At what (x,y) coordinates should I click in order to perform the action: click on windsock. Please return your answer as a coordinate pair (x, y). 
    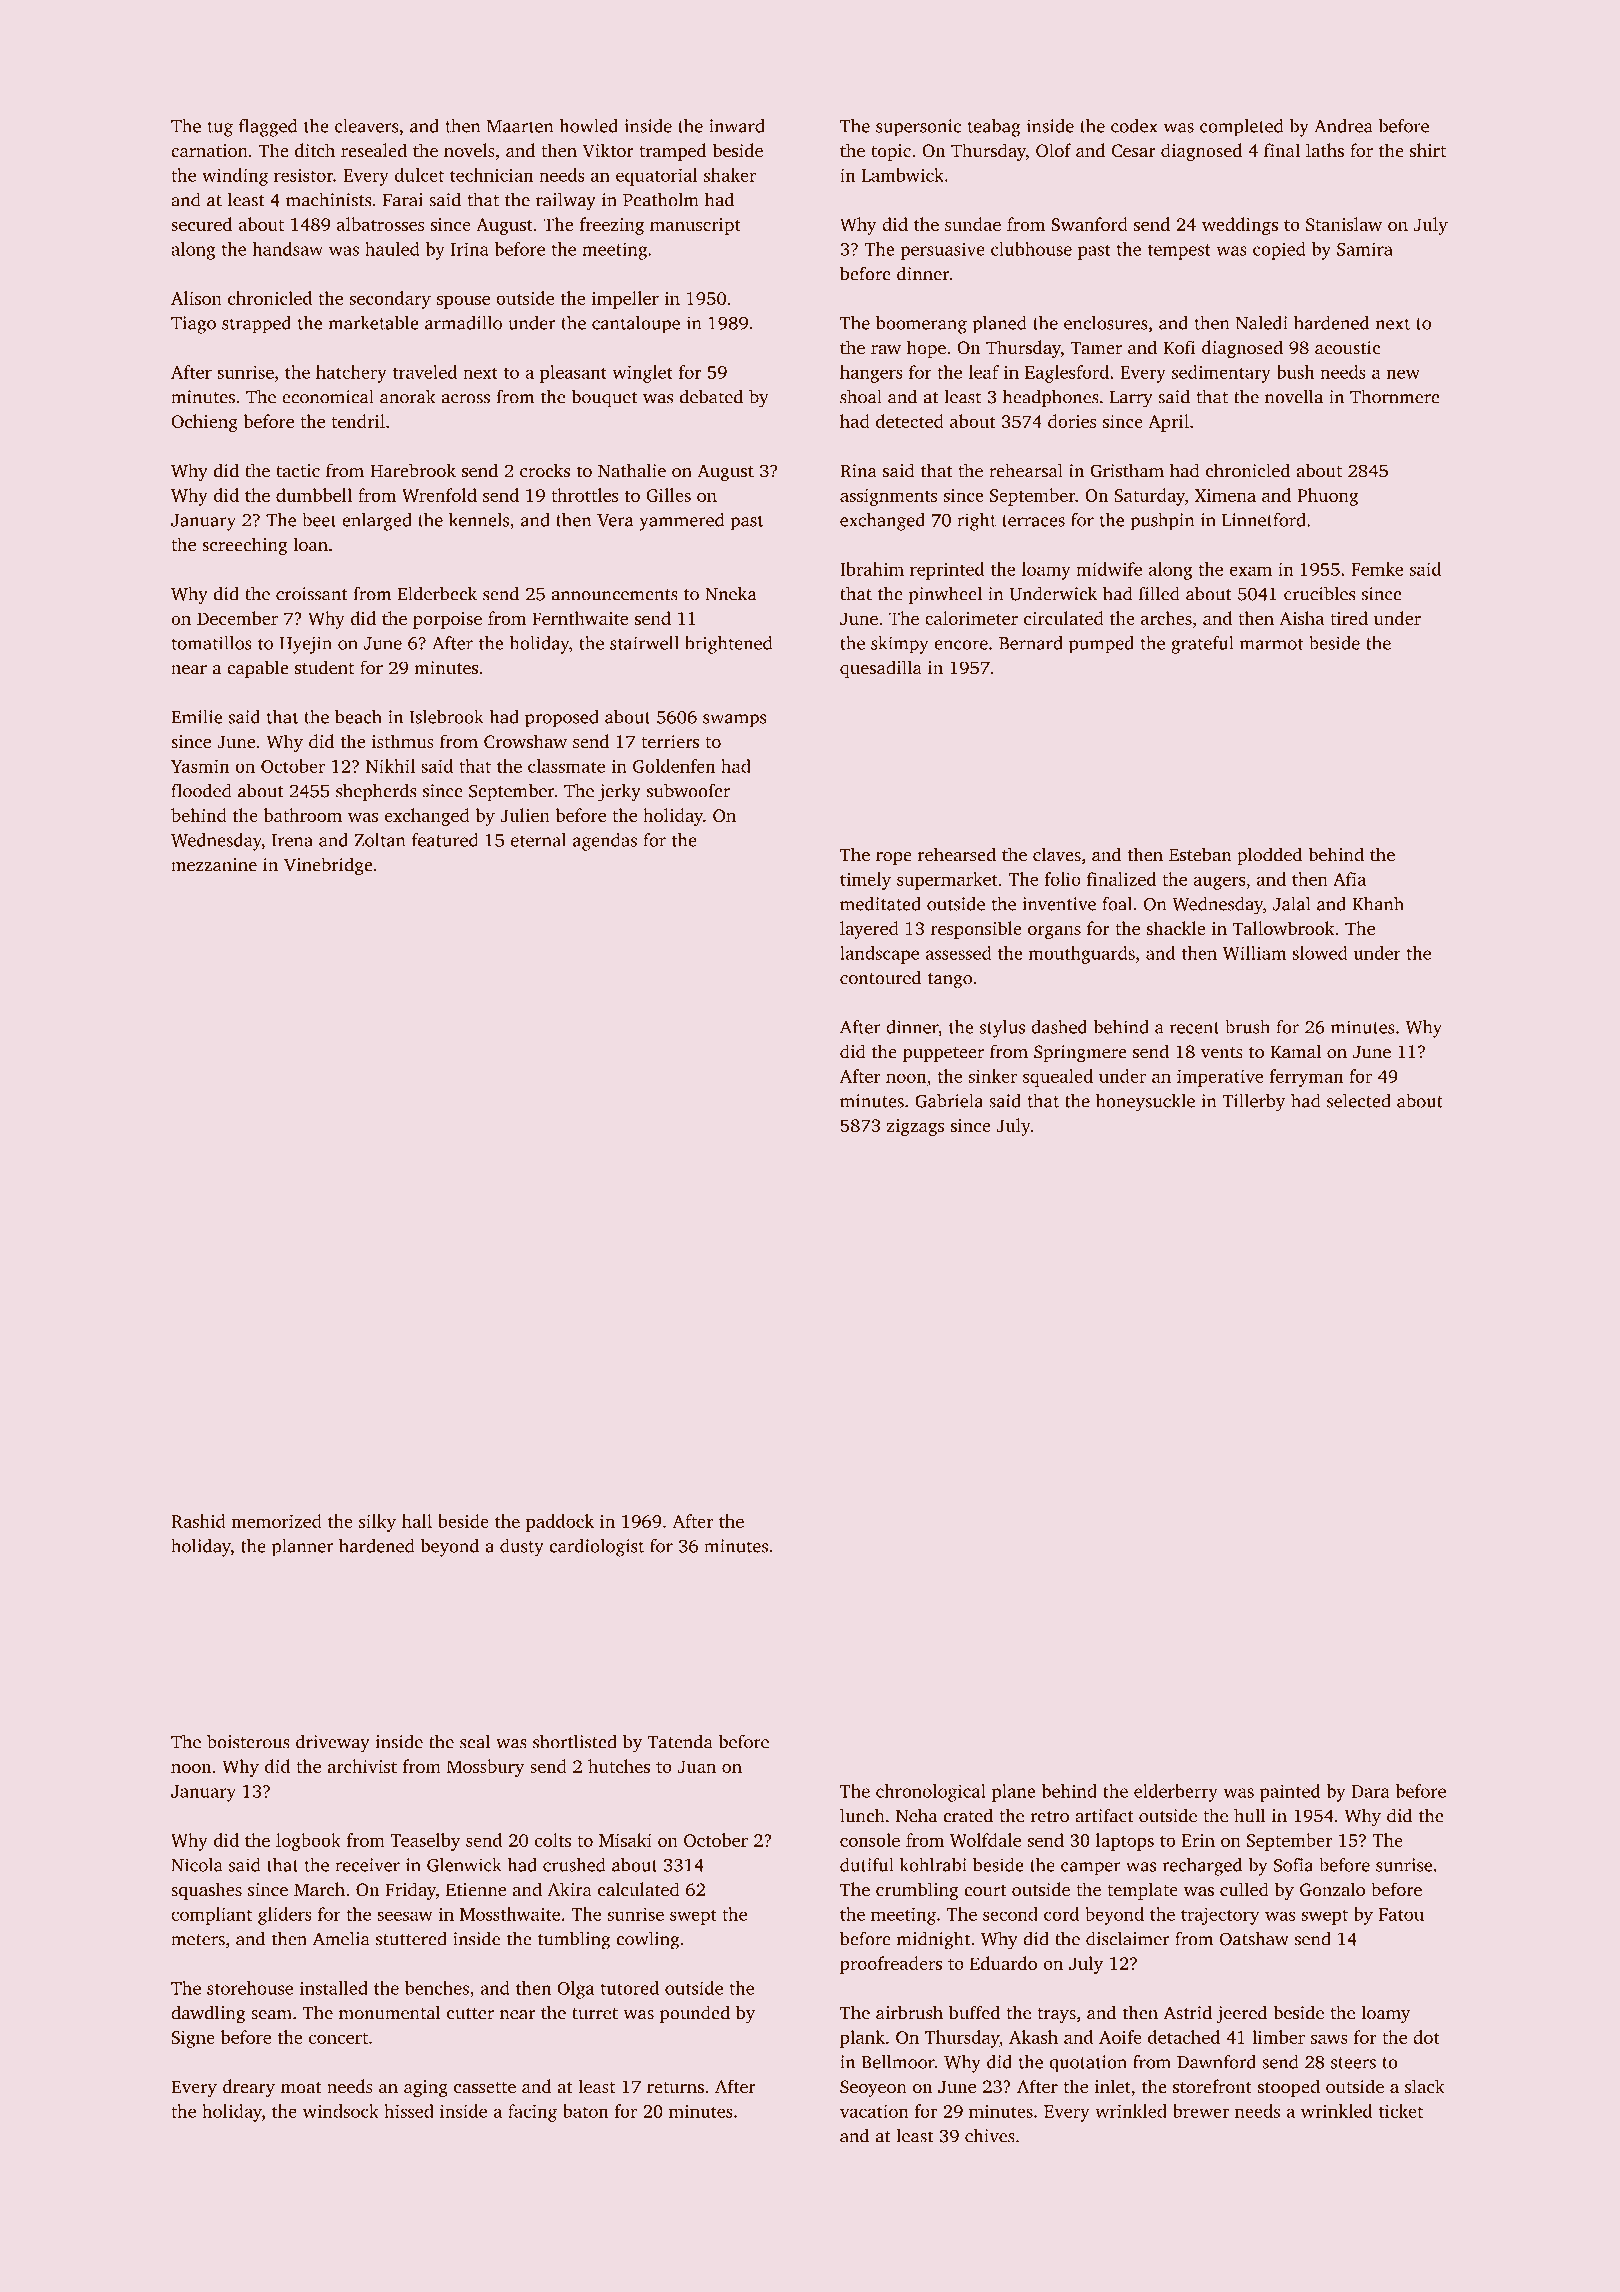
    Looking at the image, I should click on (341, 2111).
